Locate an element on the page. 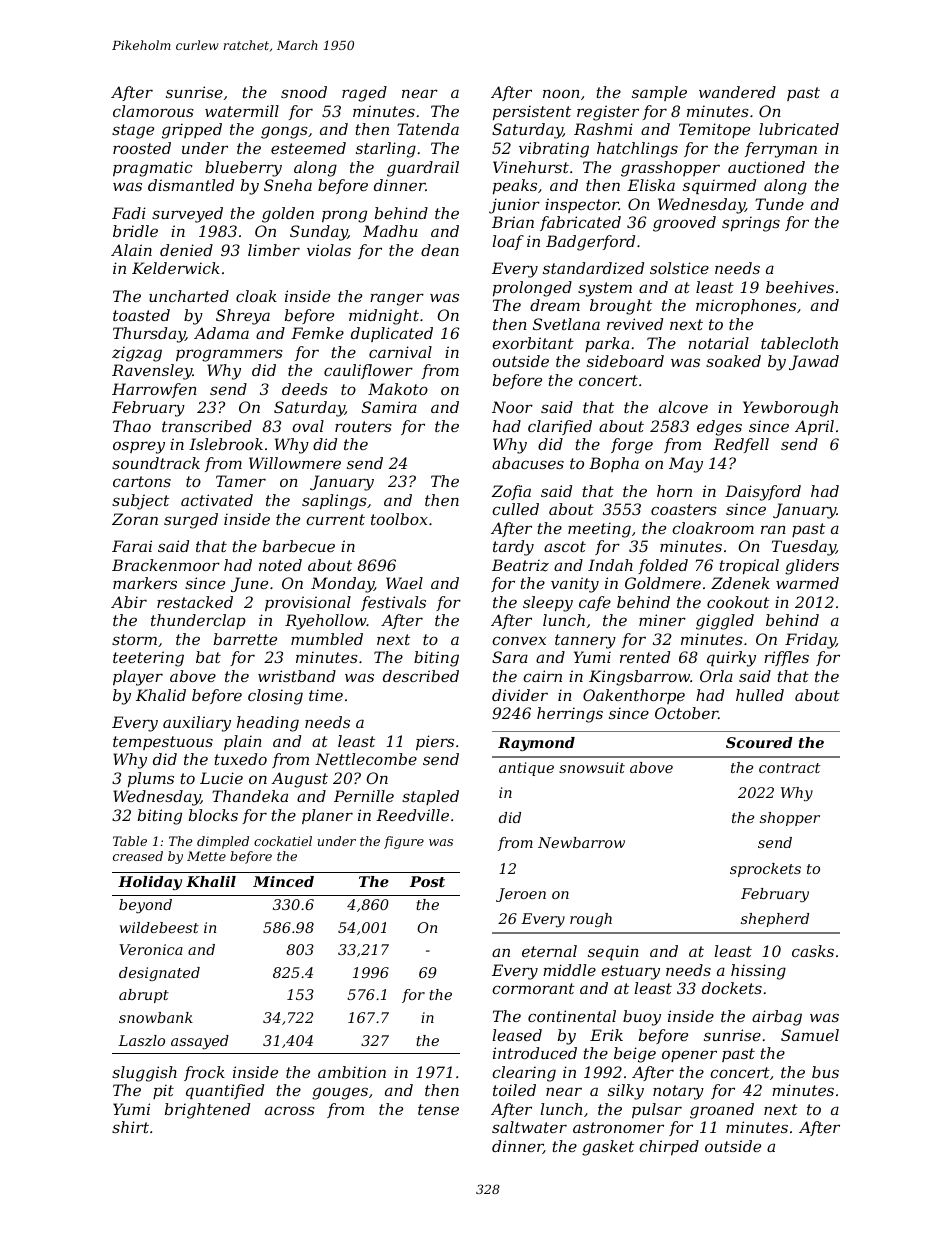 The width and height of the image is (952, 1233). tense is located at coordinates (438, 1109).
